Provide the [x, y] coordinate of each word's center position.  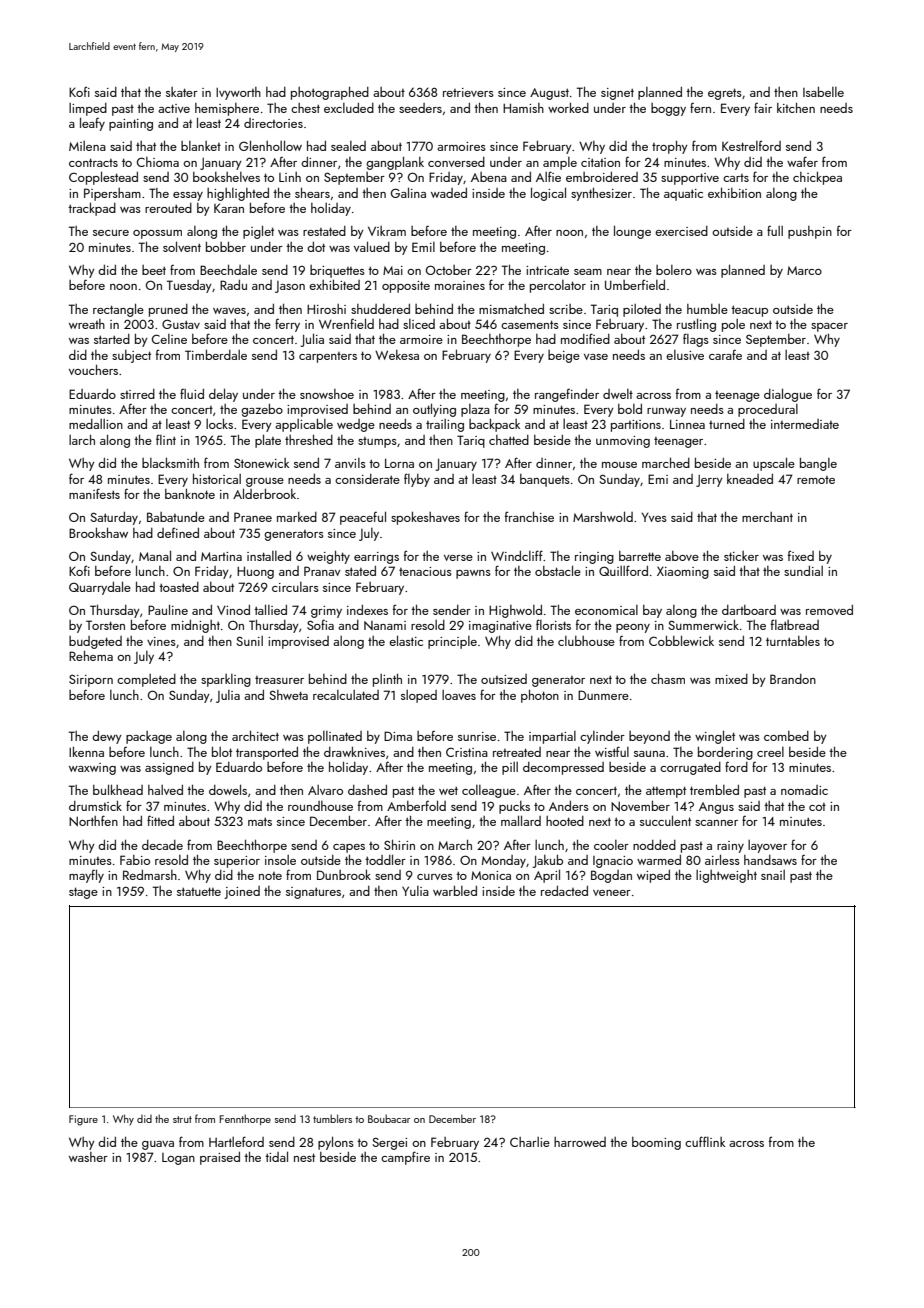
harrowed [580, 1142]
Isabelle [823, 92]
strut [182, 1119]
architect [255, 736]
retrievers [468, 92]
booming [656, 1143]
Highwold [515, 611]
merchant [767, 517]
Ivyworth [238, 93]
